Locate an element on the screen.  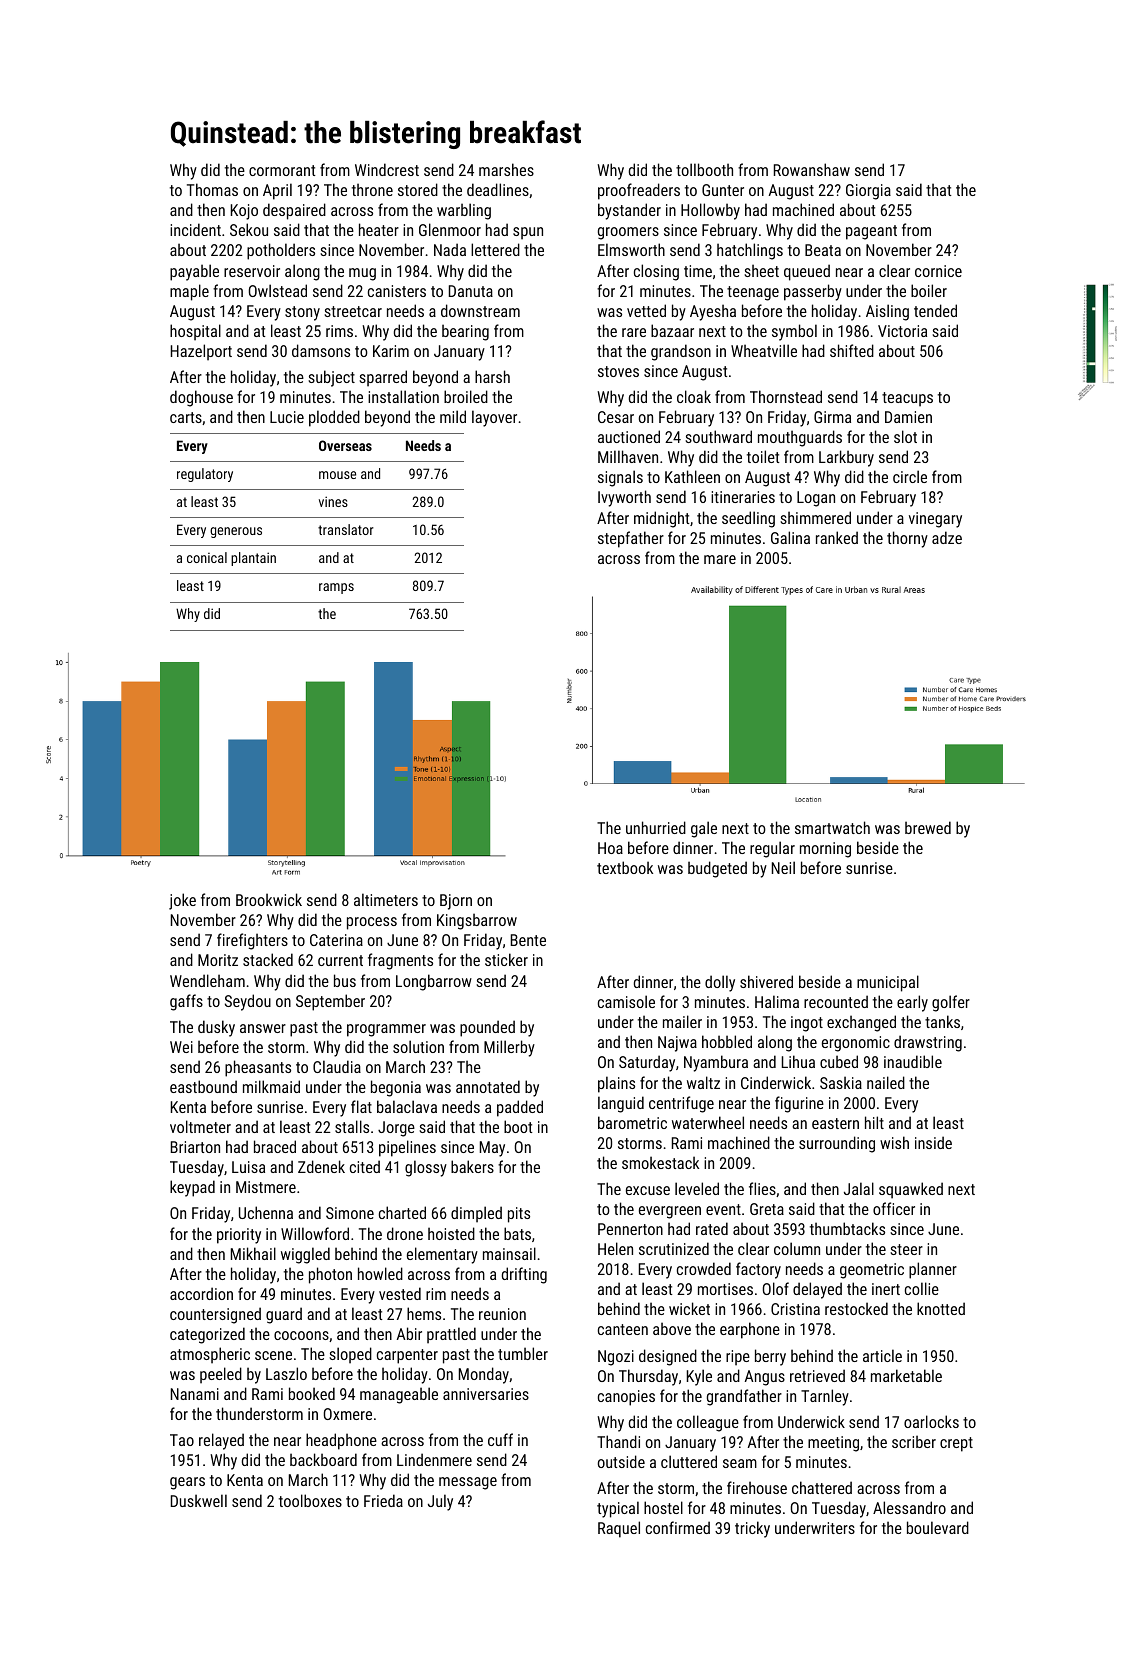
generous is located at coordinates (236, 532).
